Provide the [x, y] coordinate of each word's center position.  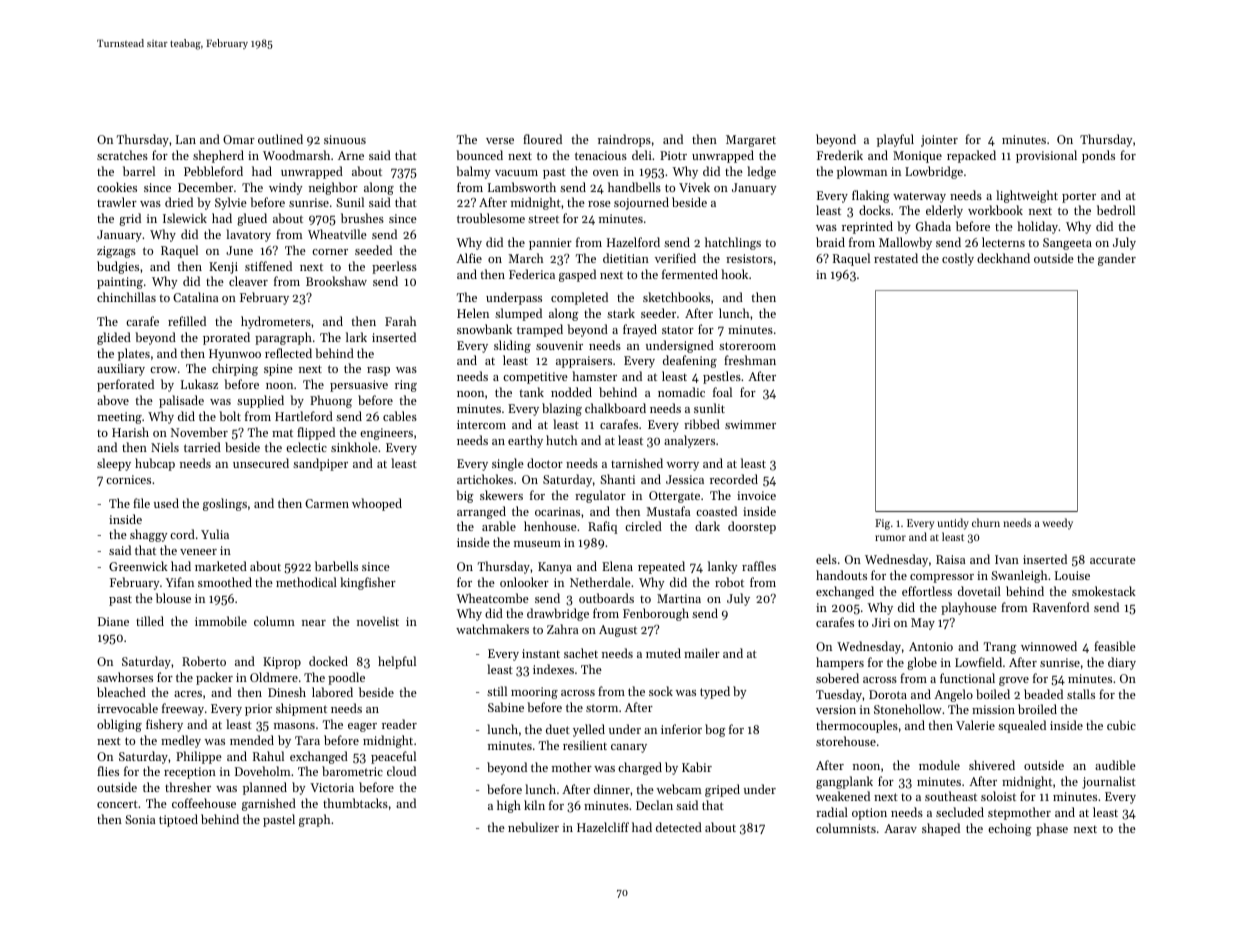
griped [722, 790]
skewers [501, 495]
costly [958, 259]
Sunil [350, 202]
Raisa [950, 559]
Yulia [215, 534]
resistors [749, 258]
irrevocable [127, 708]
